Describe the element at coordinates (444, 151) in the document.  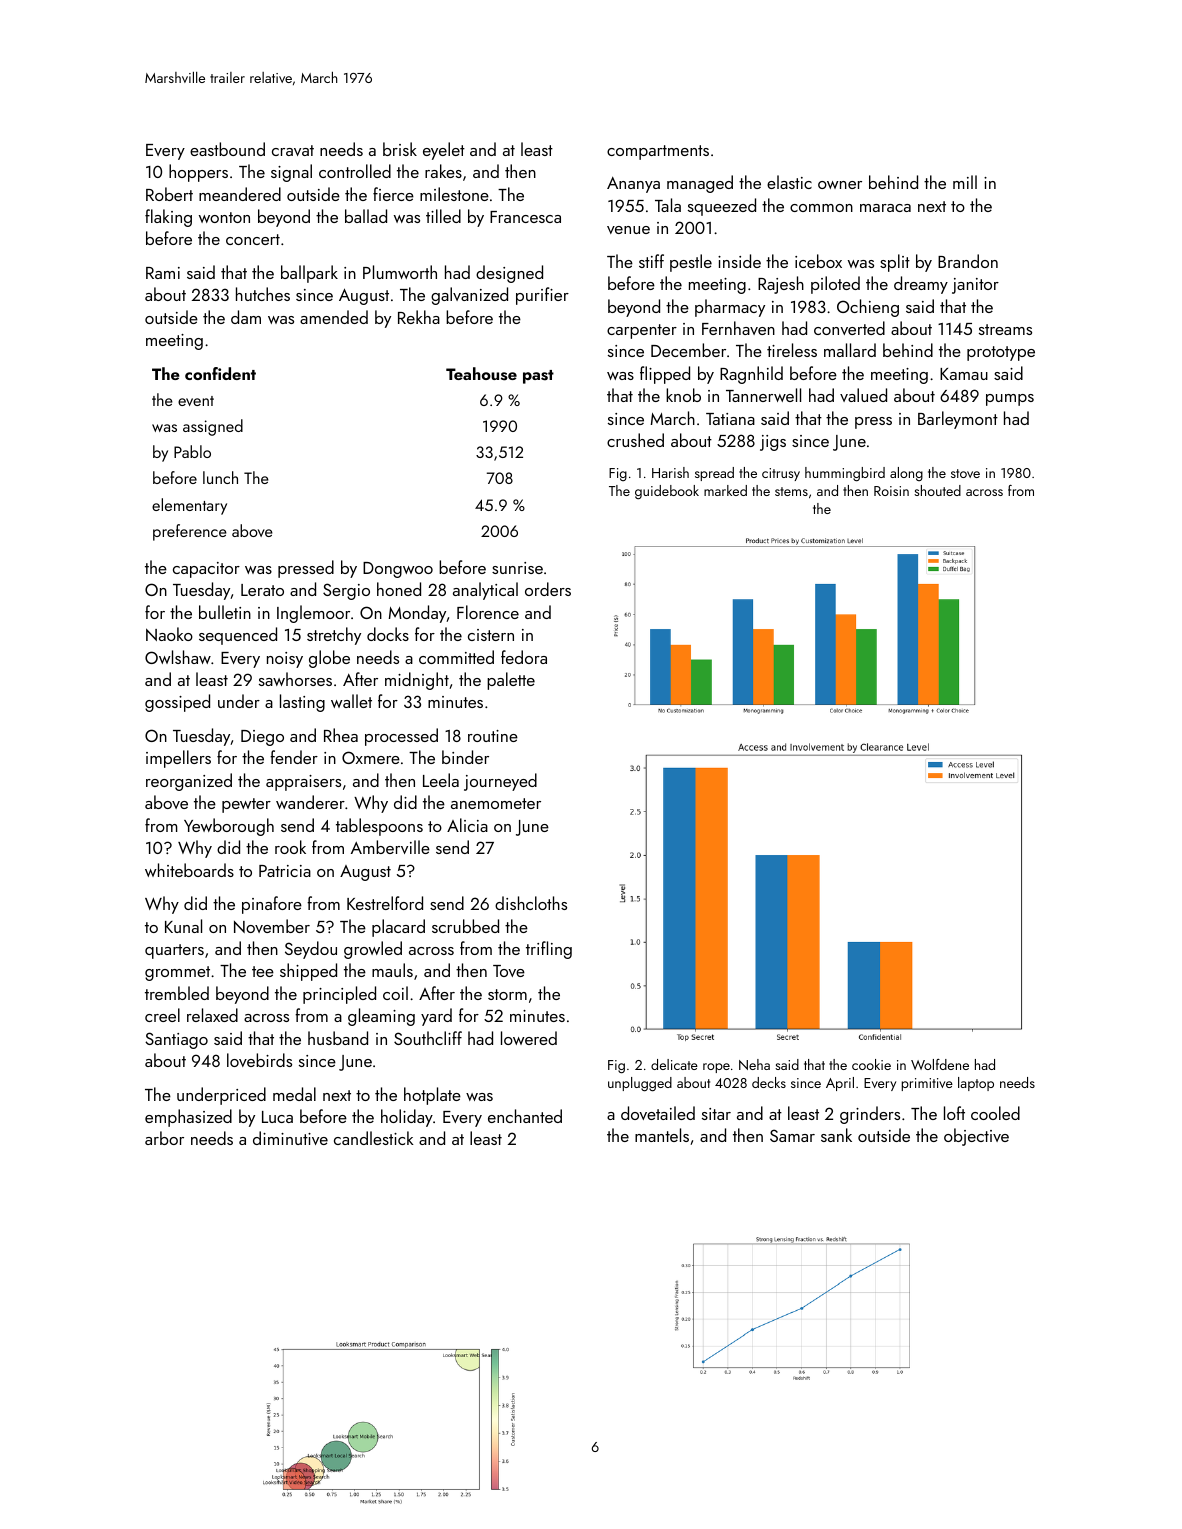
I see `eyelet` at that location.
